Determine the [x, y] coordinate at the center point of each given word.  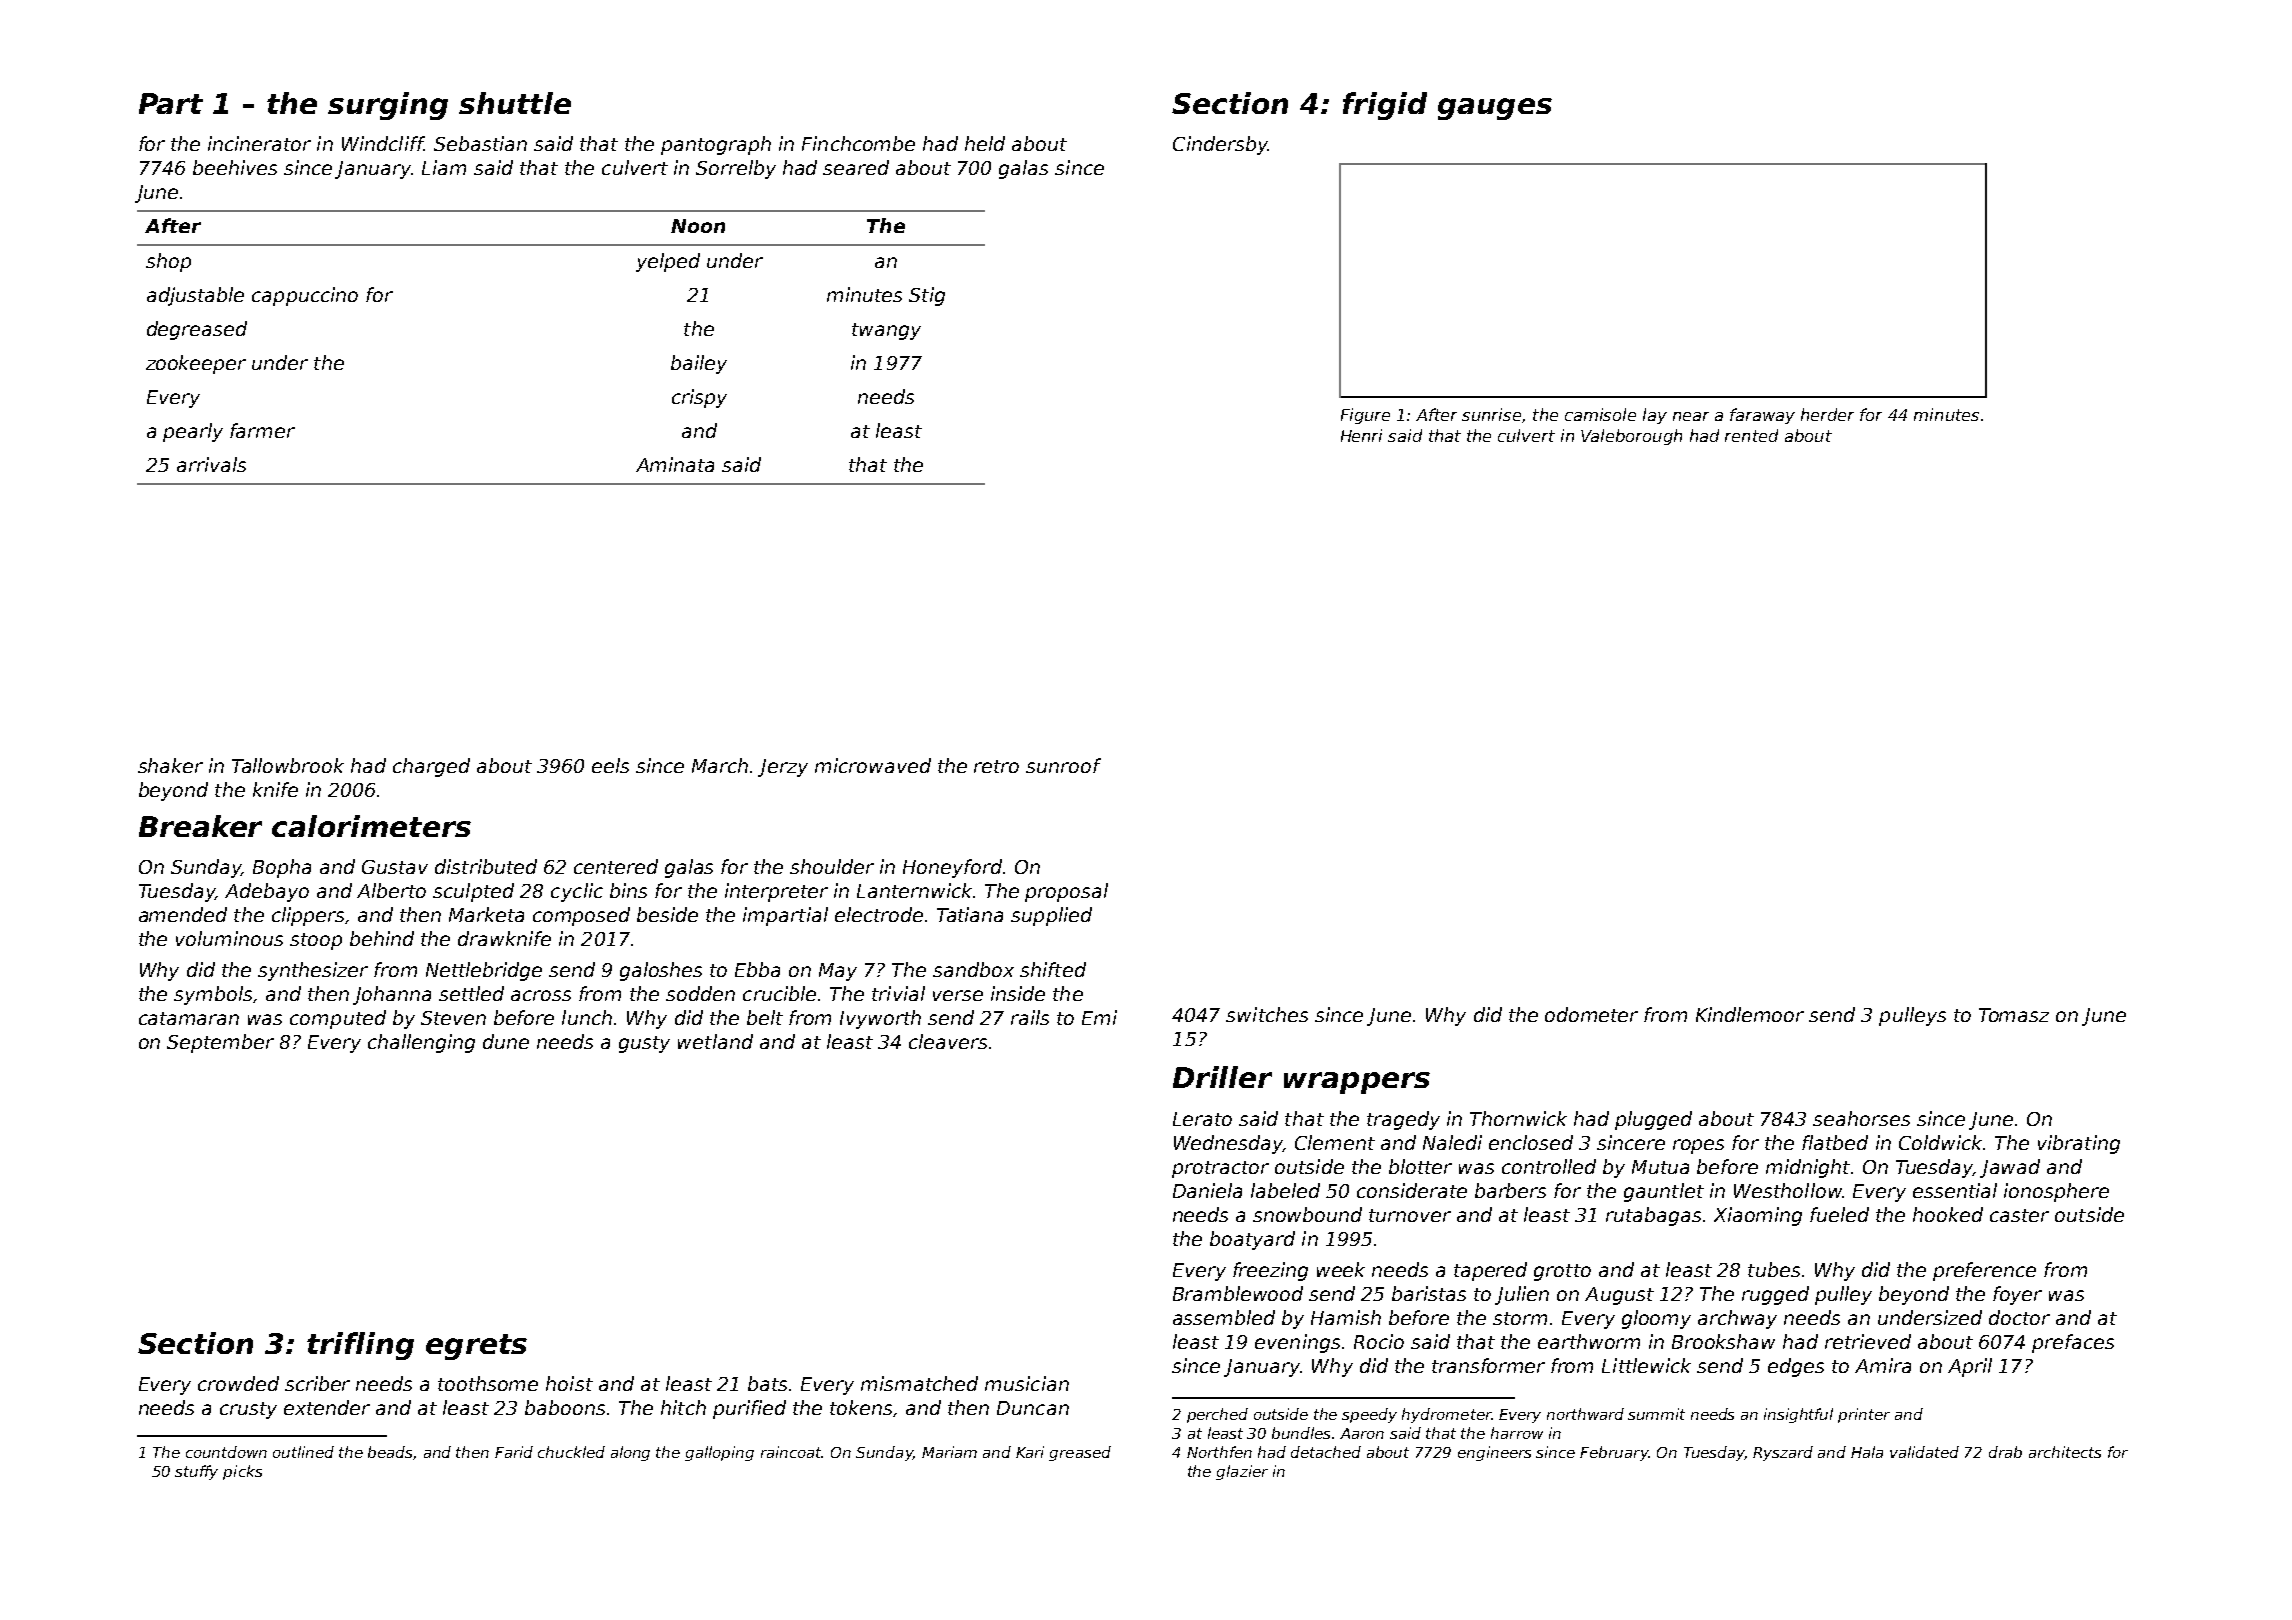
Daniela [1207, 1190]
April [1970, 1367]
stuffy [196, 1472]
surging [388, 106]
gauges [1495, 109]
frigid [1385, 106]
